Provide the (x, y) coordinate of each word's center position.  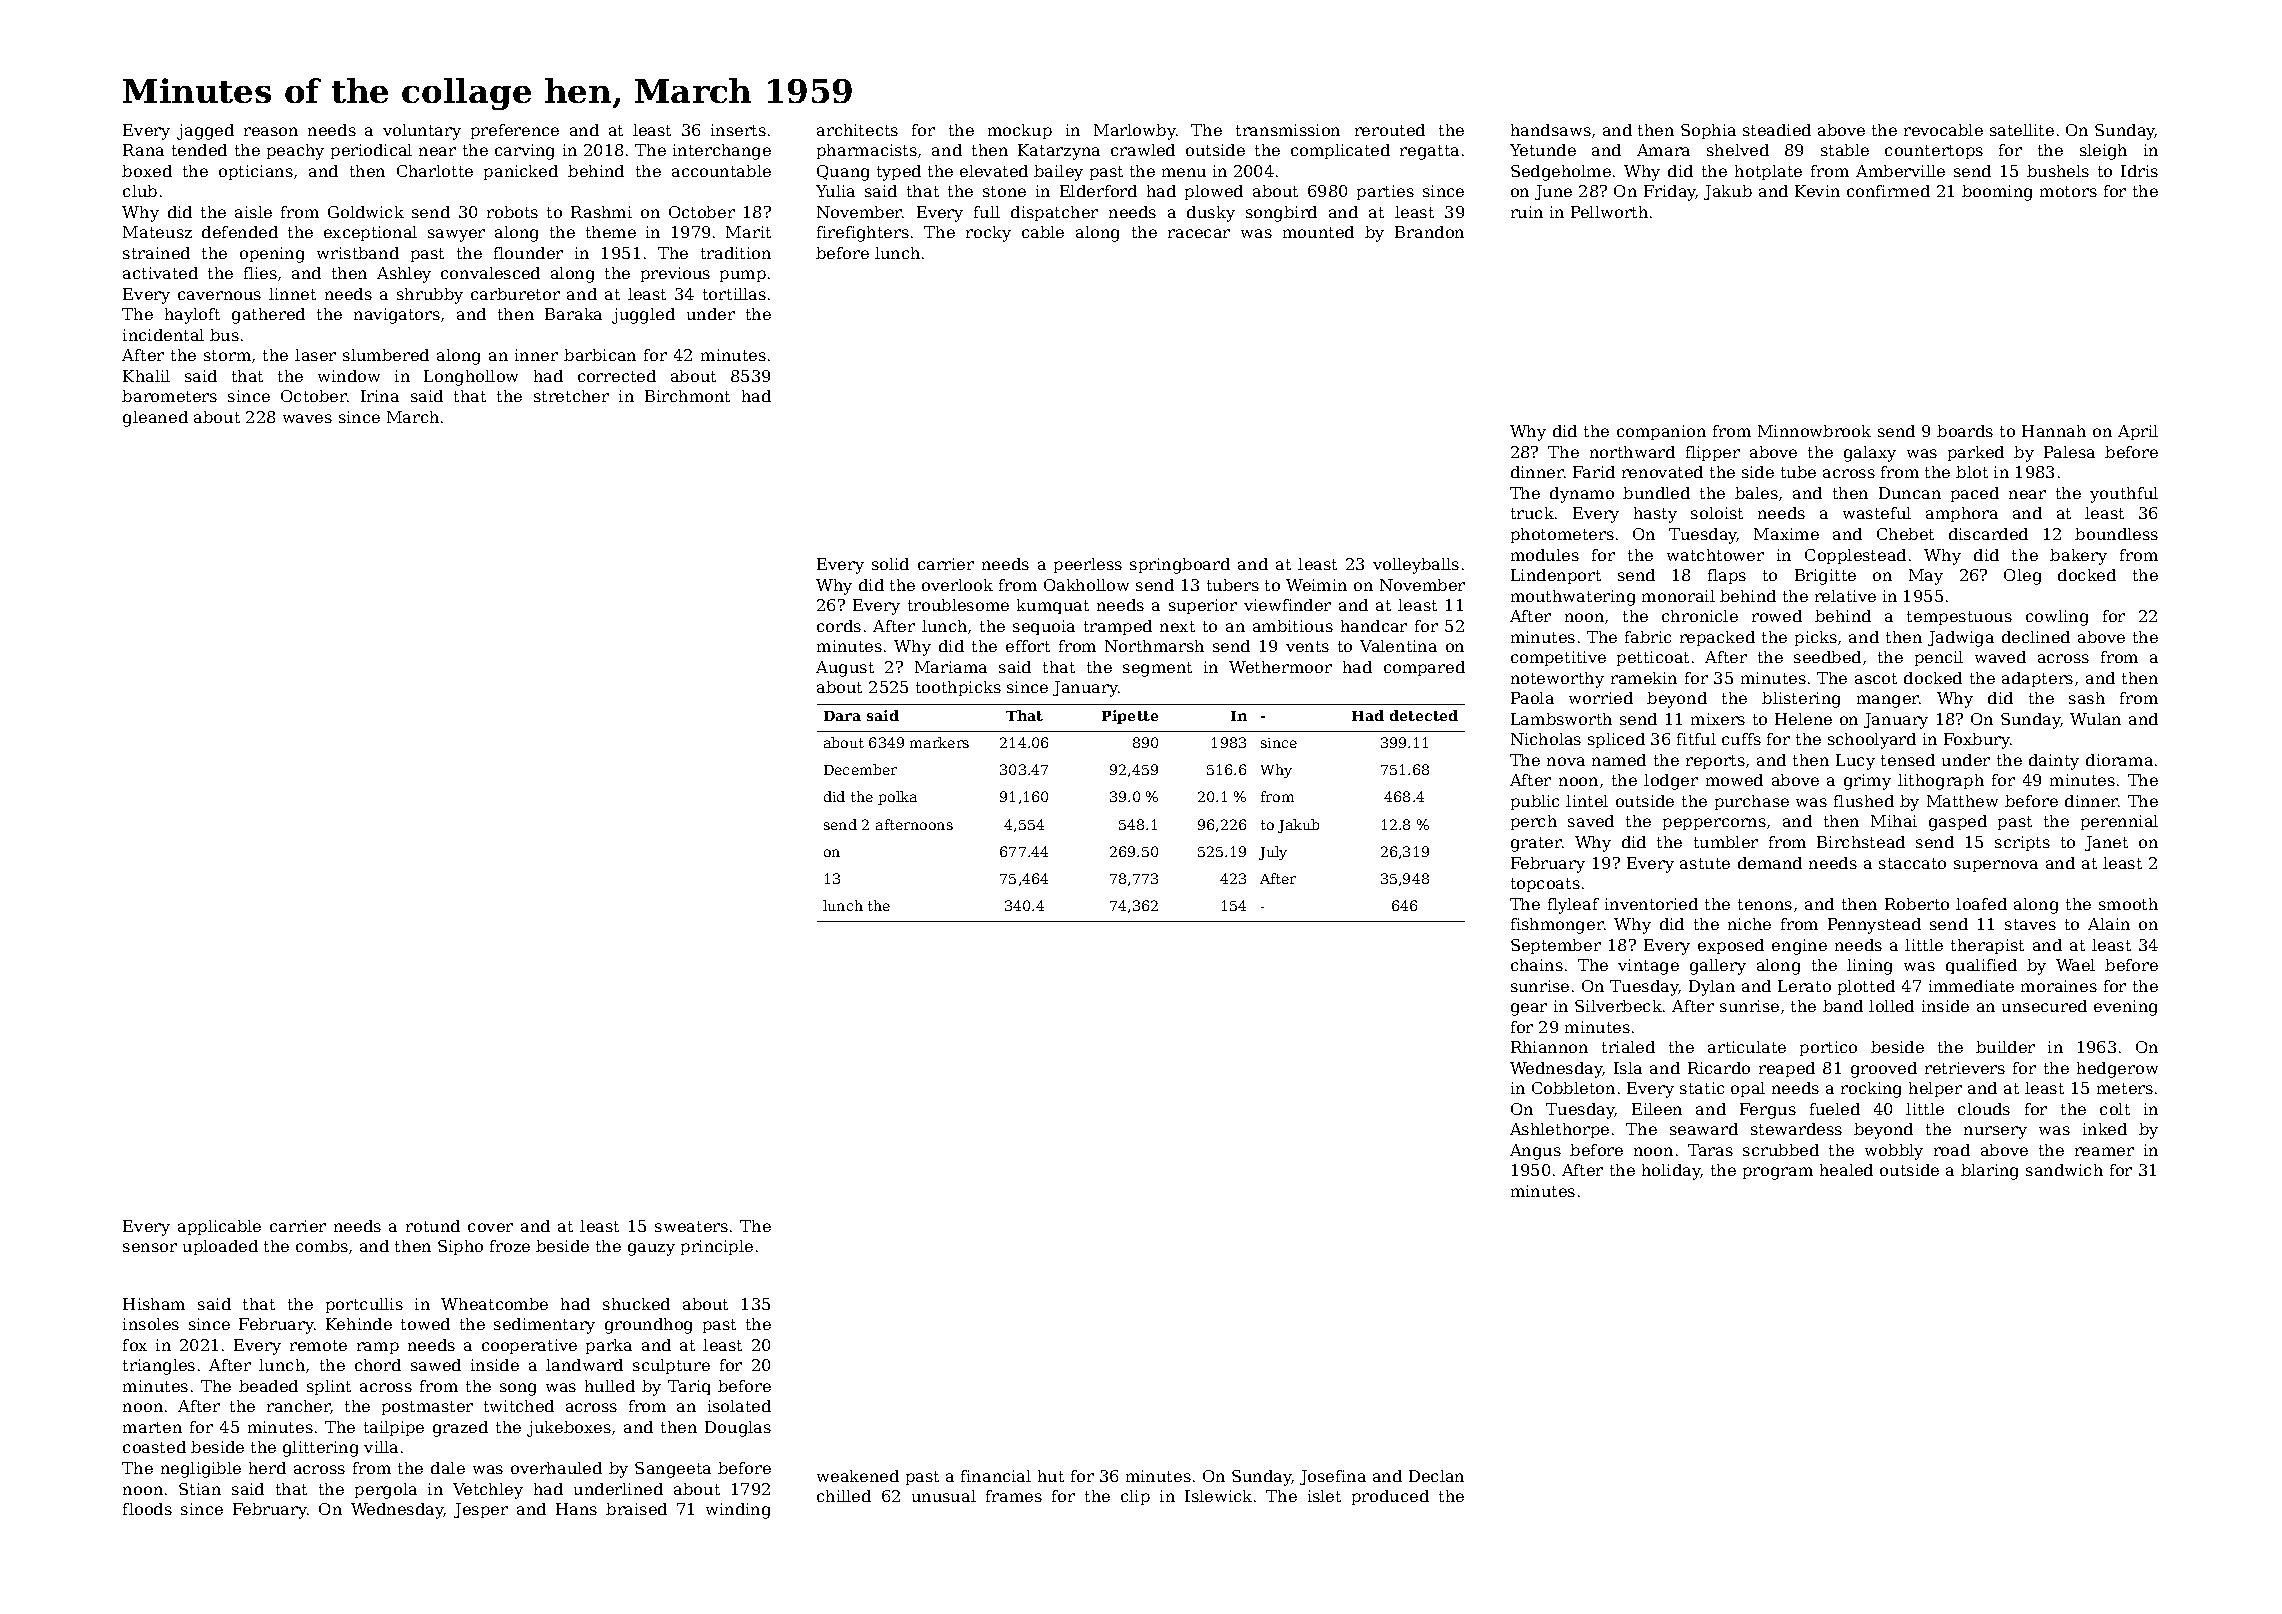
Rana (143, 150)
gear (1529, 1009)
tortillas (734, 294)
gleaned (155, 419)
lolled (1891, 1006)
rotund (433, 1226)
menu (1184, 172)
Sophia (1708, 131)
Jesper (481, 1510)
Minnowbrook (1814, 431)
